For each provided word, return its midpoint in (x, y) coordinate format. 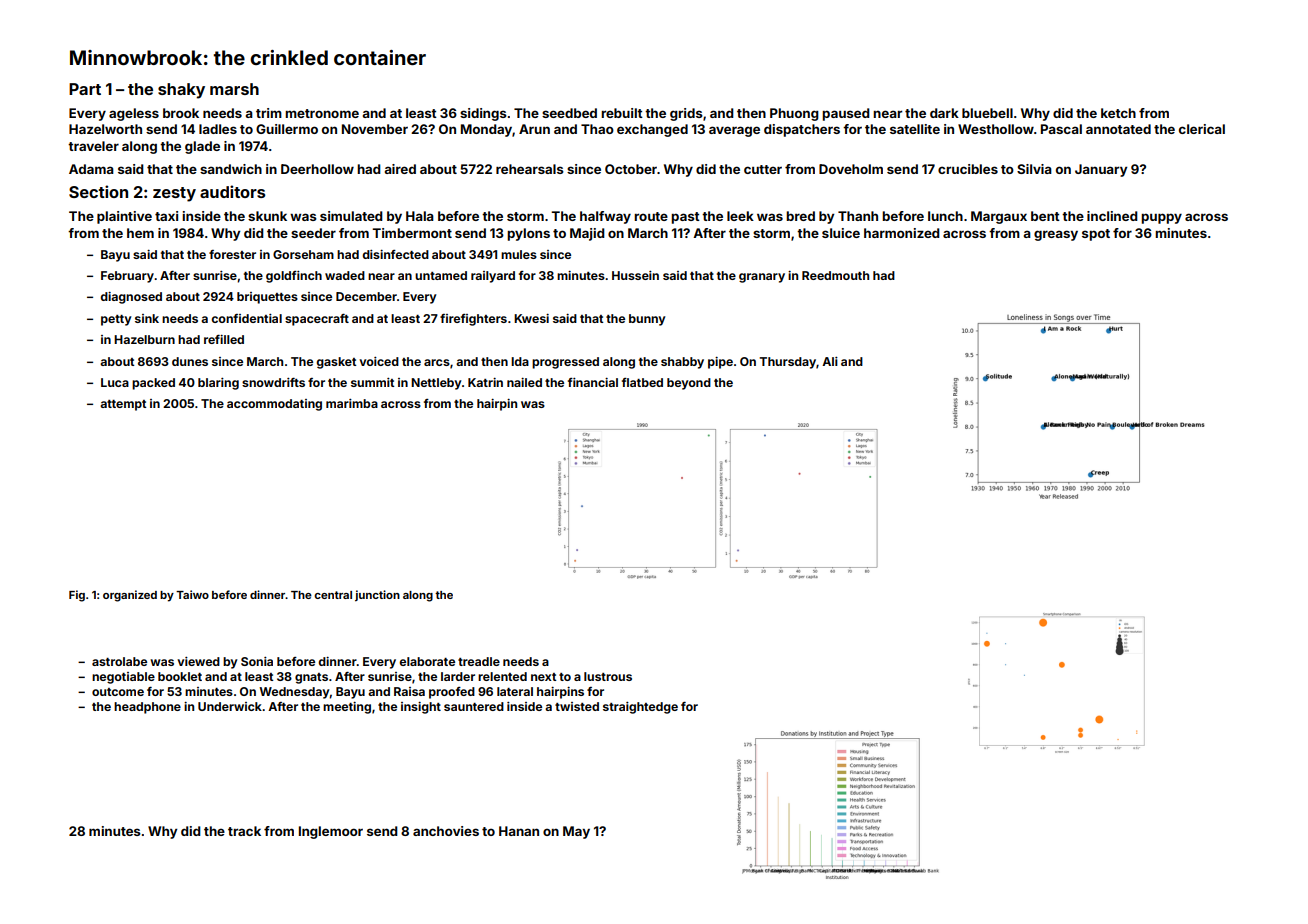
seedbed (569, 113)
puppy (1161, 218)
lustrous (608, 676)
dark (944, 113)
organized (130, 596)
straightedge (640, 708)
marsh (234, 89)
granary (762, 278)
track (244, 831)
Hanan (519, 831)
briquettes (267, 298)
